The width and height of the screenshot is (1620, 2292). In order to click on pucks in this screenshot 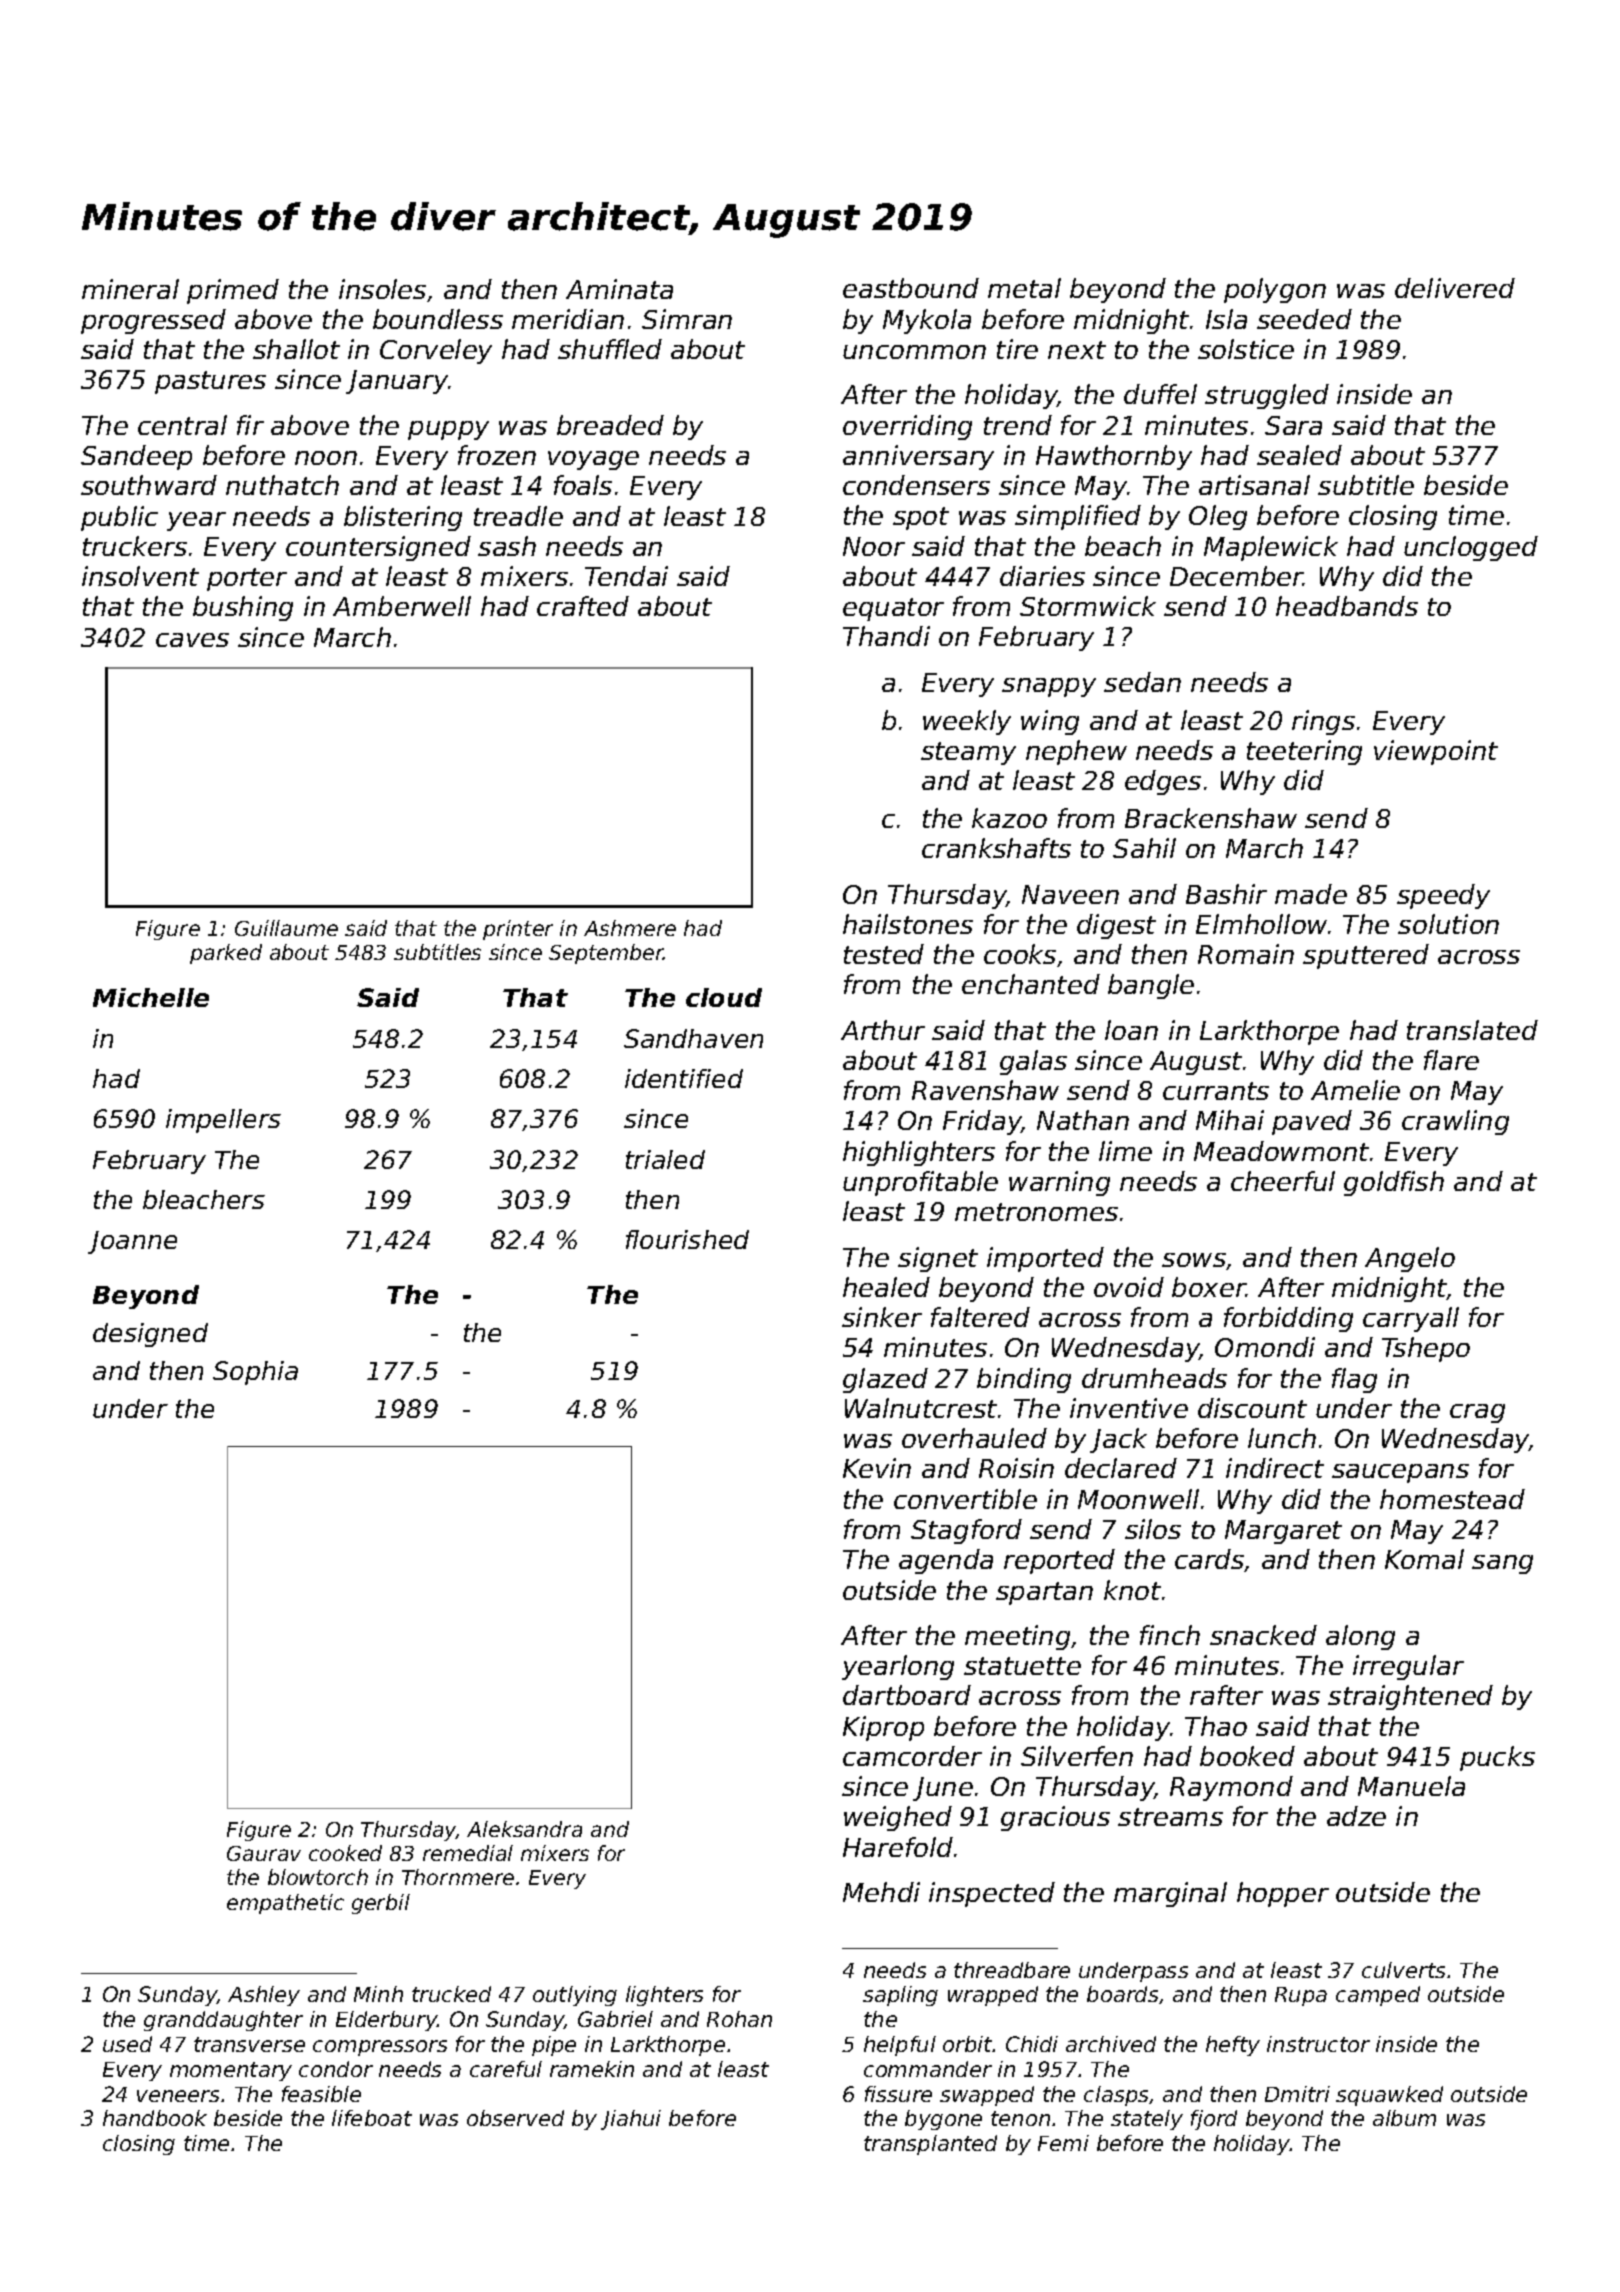, I will do `click(1497, 1758)`.
